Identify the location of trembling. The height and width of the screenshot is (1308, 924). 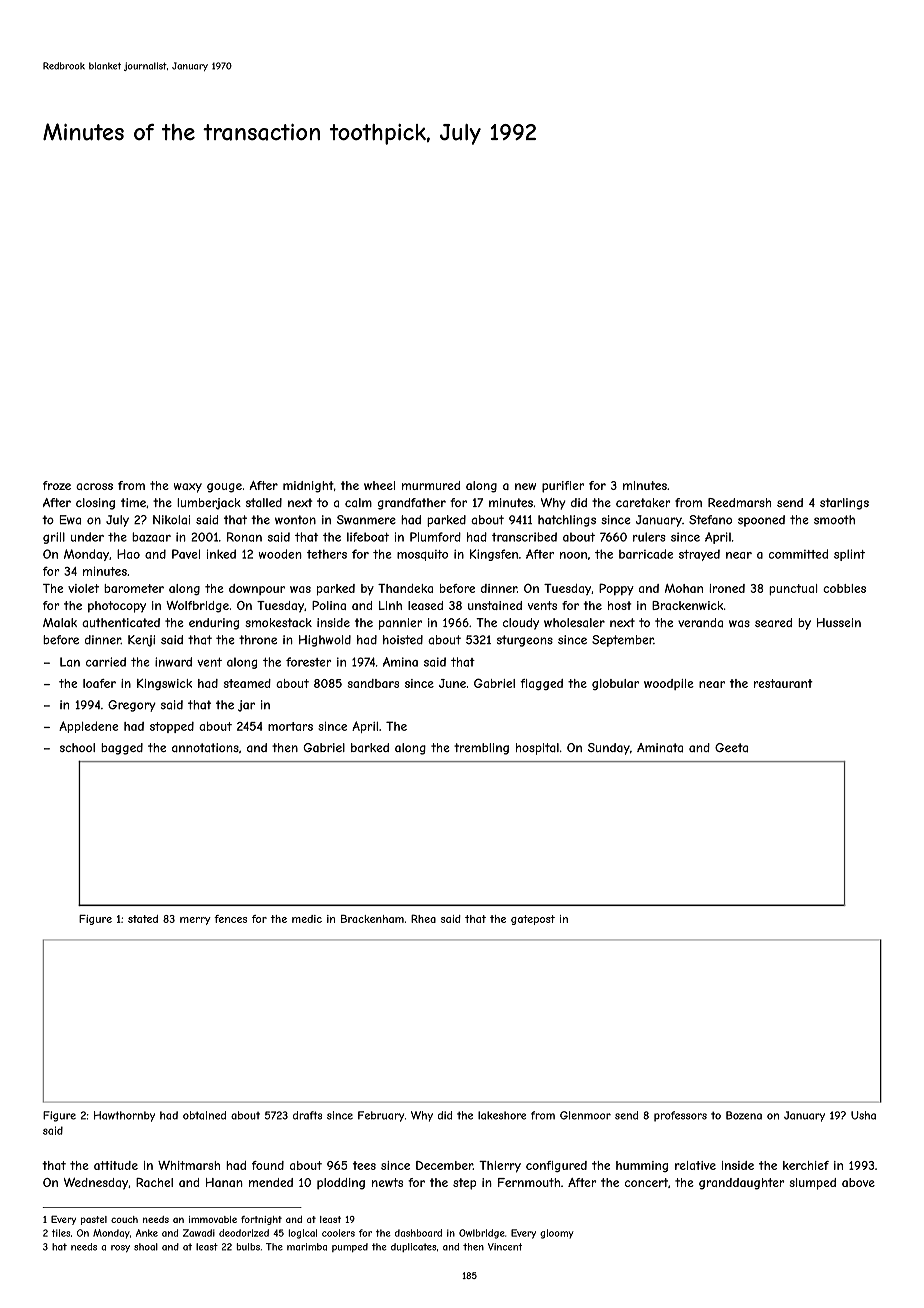
(481, 749).
